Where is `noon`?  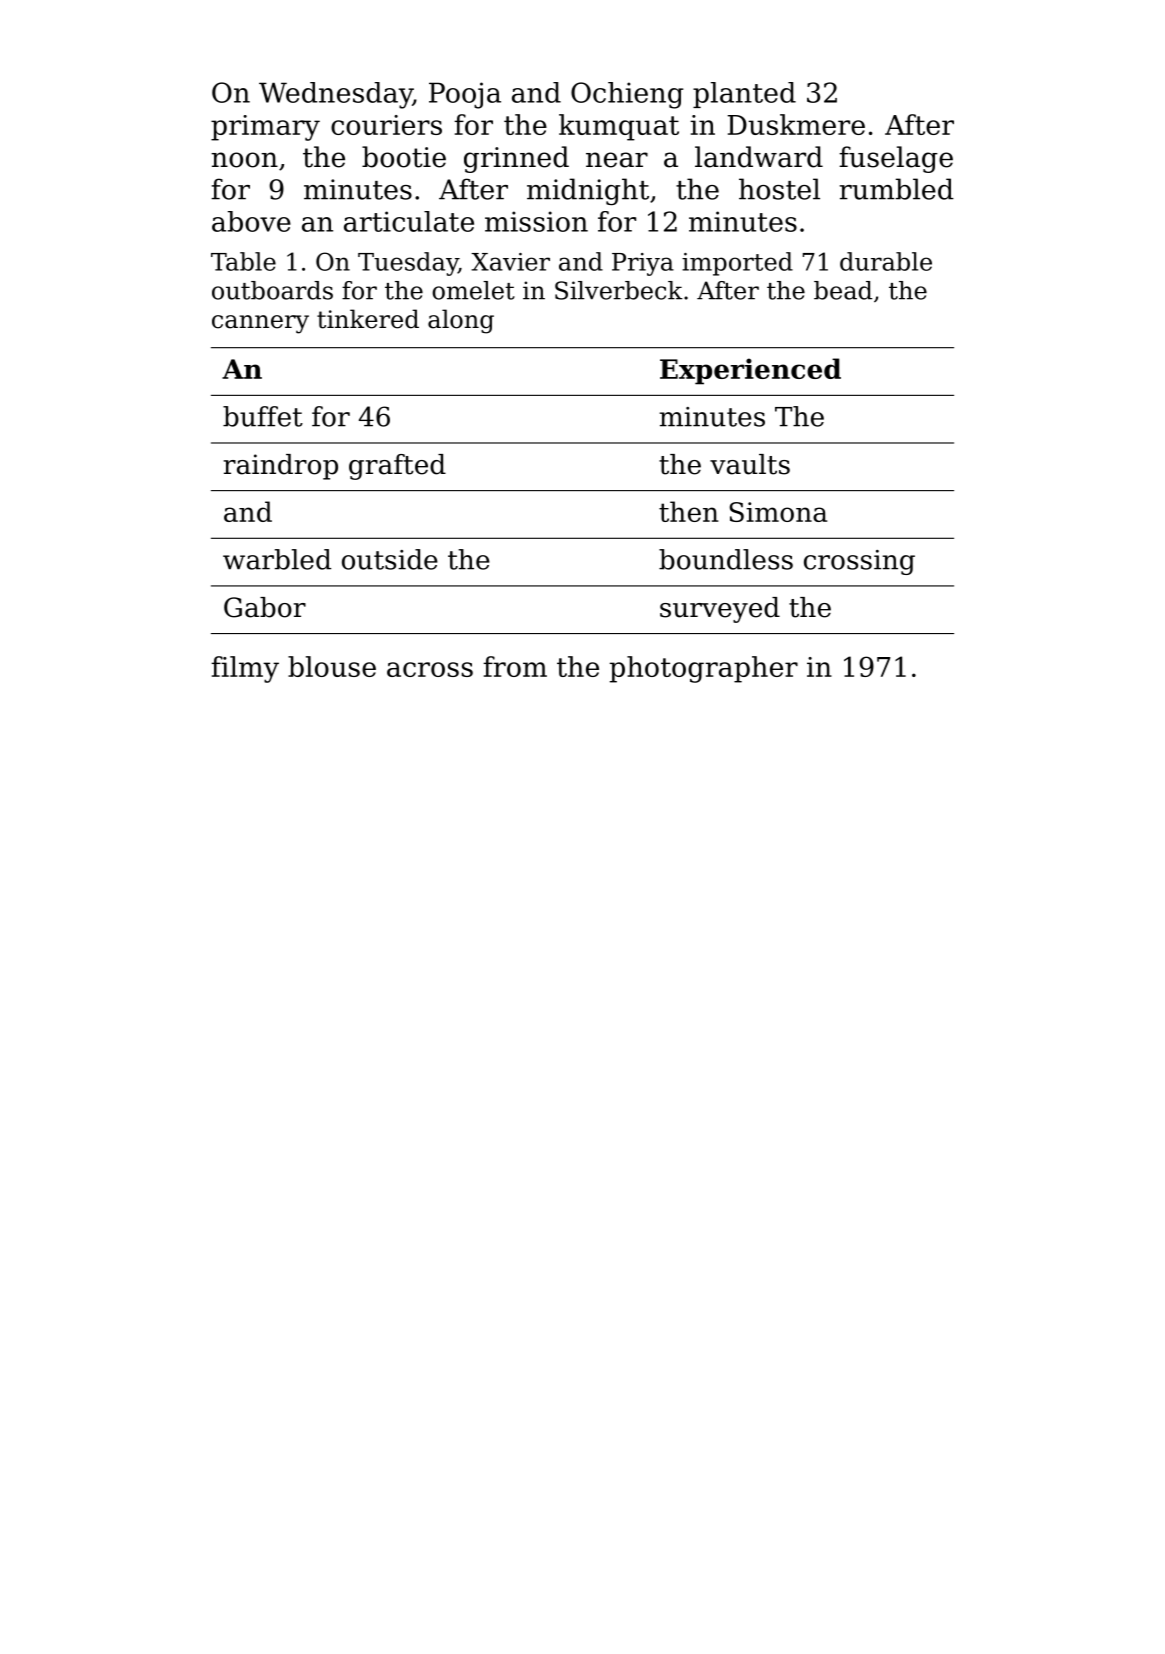
noon is located at coordinates (244, 160).
